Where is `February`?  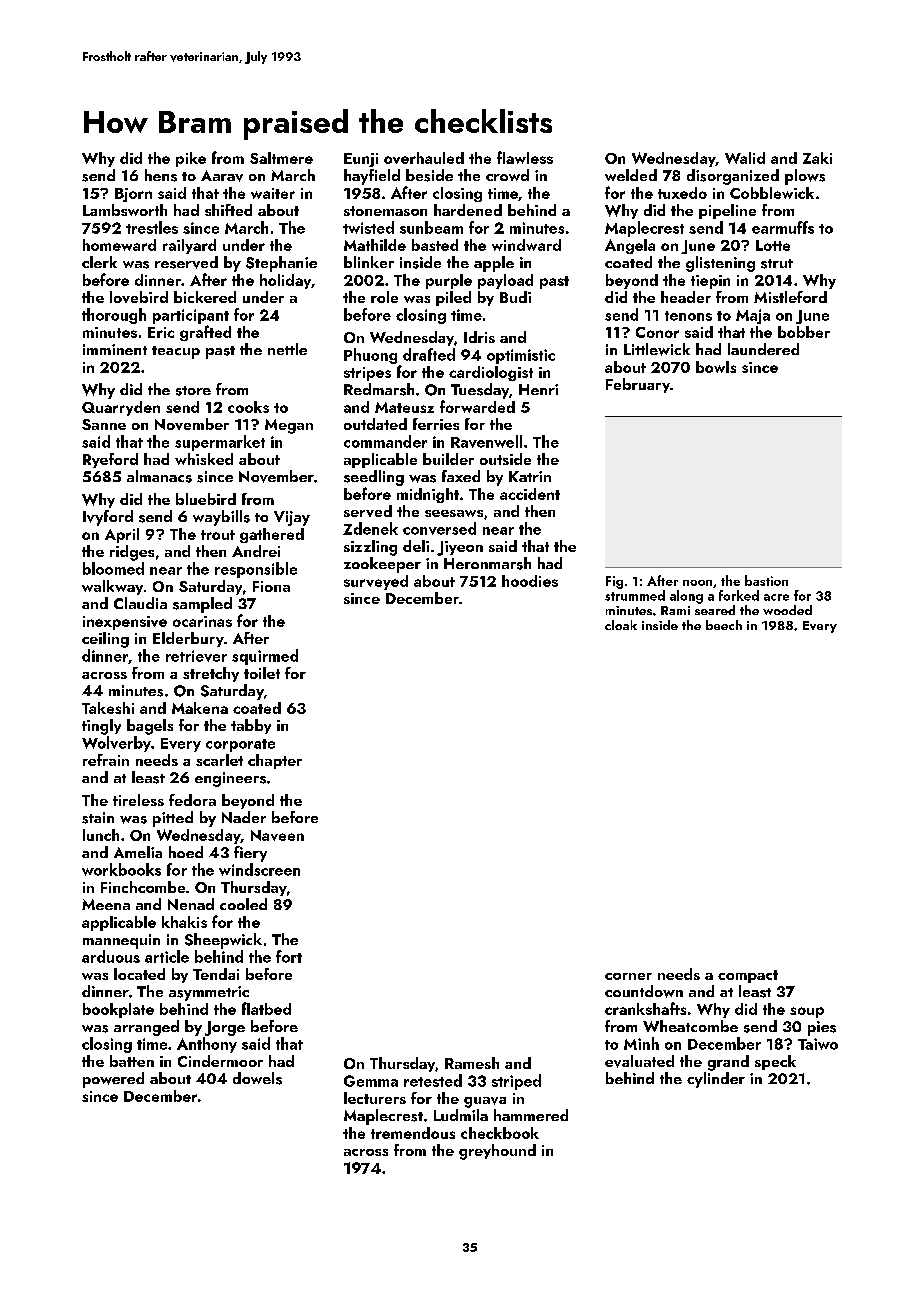 February is located at coordinates (638, 385).
